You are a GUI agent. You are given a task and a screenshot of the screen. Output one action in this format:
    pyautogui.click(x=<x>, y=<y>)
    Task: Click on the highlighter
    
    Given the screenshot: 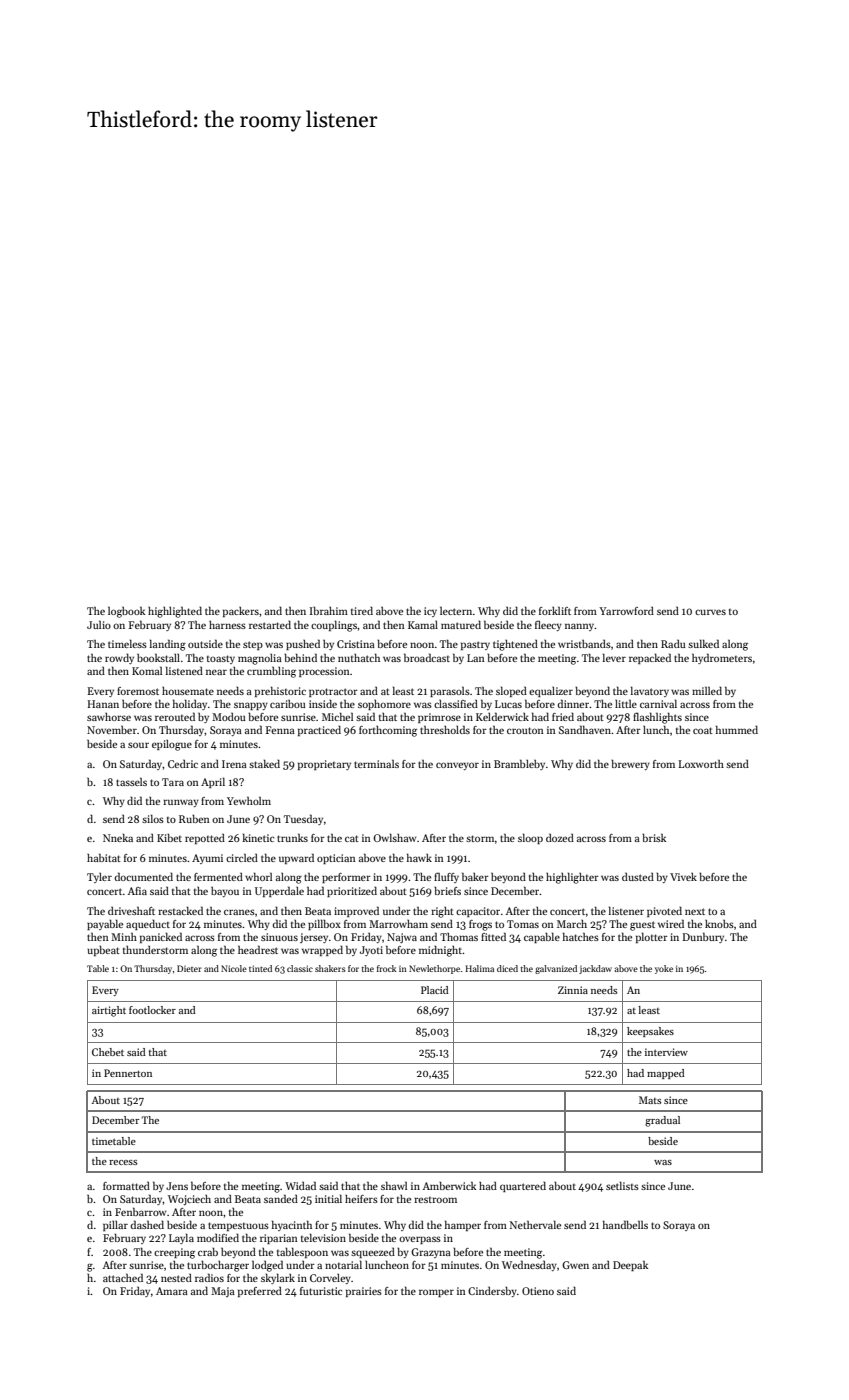 What is the action you would take?
    pyautogui.click(x=572, y=878)
